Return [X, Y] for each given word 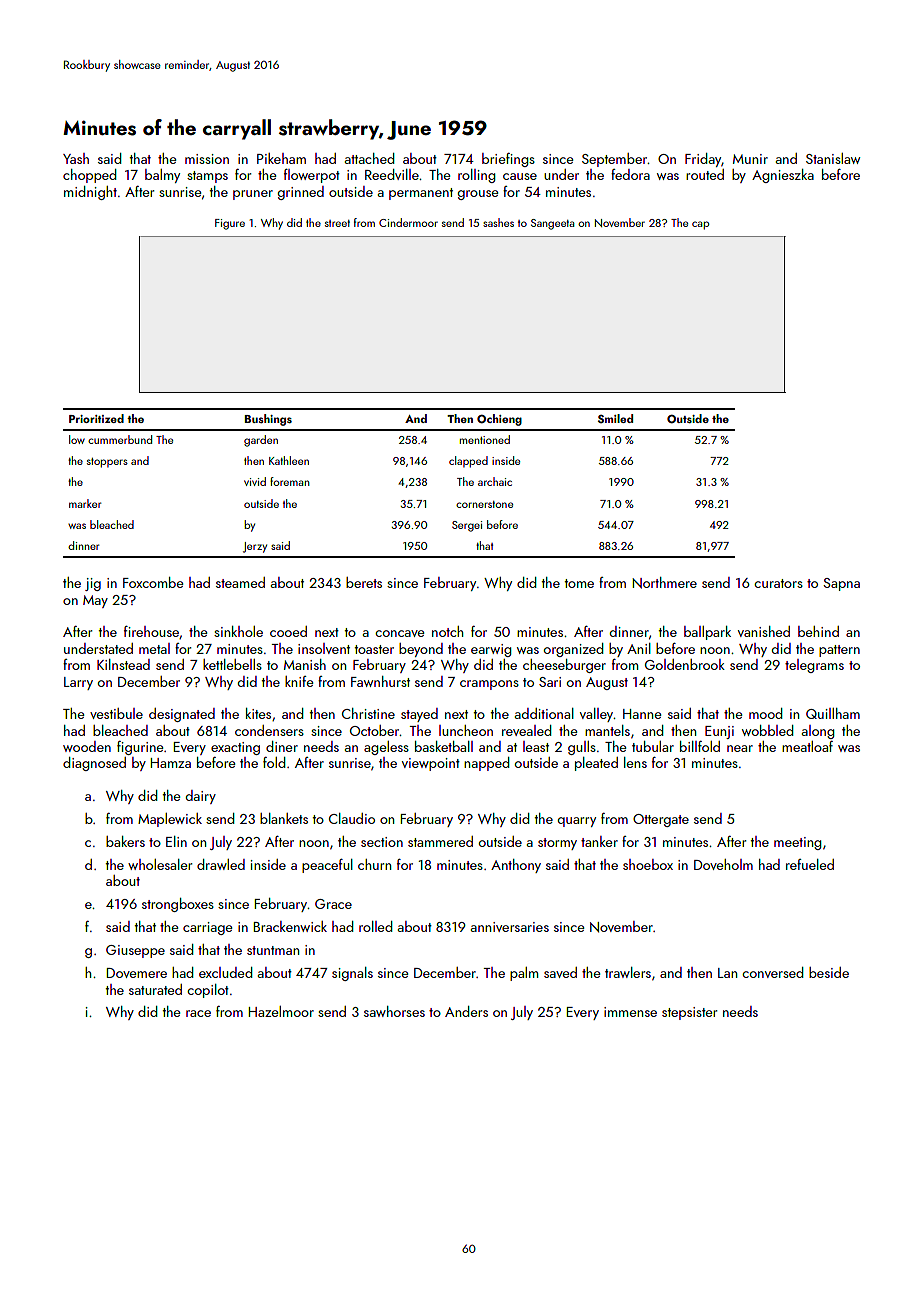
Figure [230, 224]
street [337, 223]
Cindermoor [408, 222]
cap [700, 225]
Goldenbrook [685, 664]
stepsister [689, 1013]
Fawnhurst [380, 681]
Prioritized [96, 418]
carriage [208, 928]
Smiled [615, 418]
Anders [466, 1011]
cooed [288, 631]
